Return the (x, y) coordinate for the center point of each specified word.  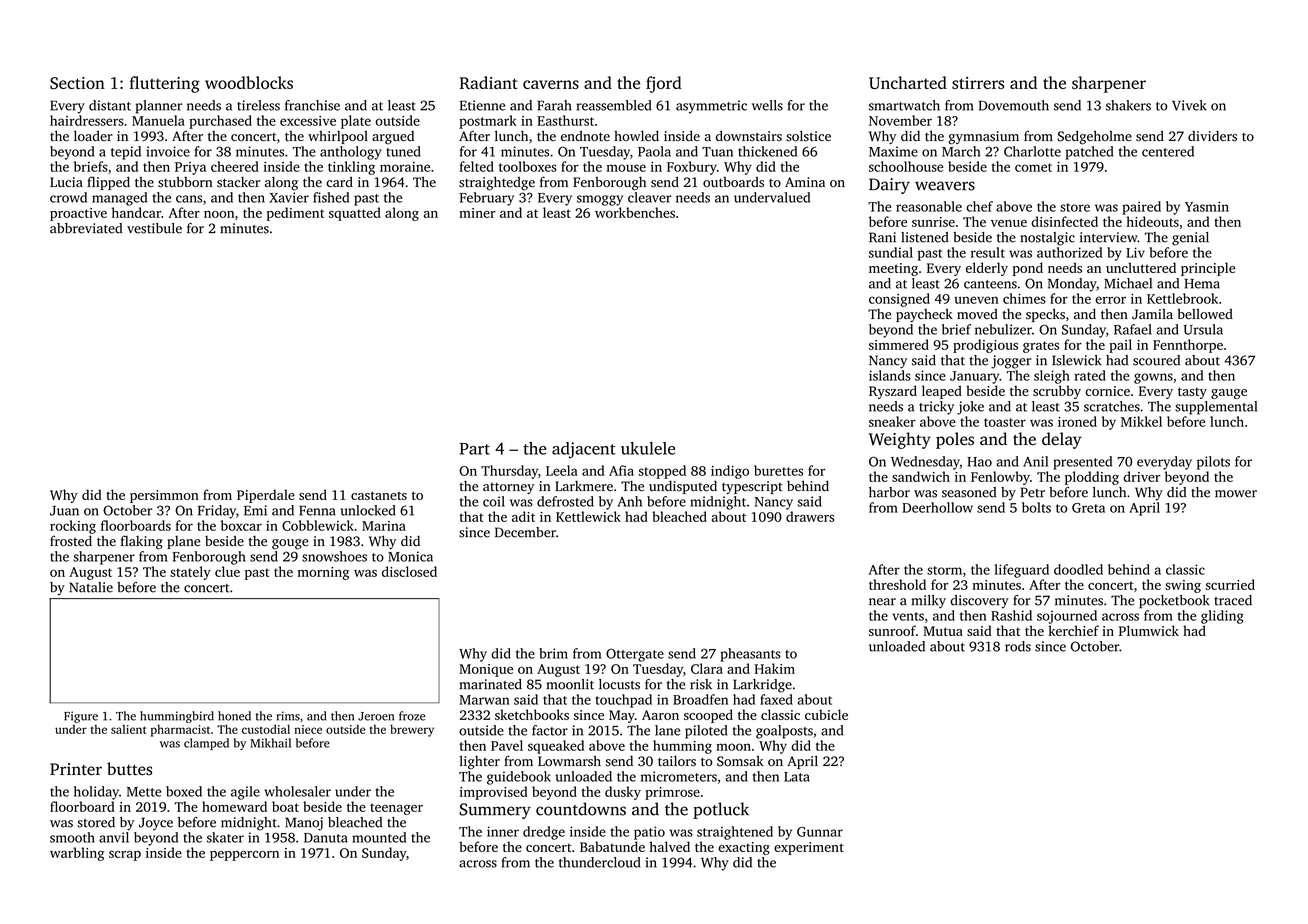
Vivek (1189, 105)
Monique (486, 670)
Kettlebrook (1182, 298)
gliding (1222, 617)
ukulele (648, 448)
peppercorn (244, 856)
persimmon (164, 496)
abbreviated (86, 228)
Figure (81, 717)
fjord (664, 84)
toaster (1005, 422)
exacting (744, 848)
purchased (220, 122)
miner (477, 213)
